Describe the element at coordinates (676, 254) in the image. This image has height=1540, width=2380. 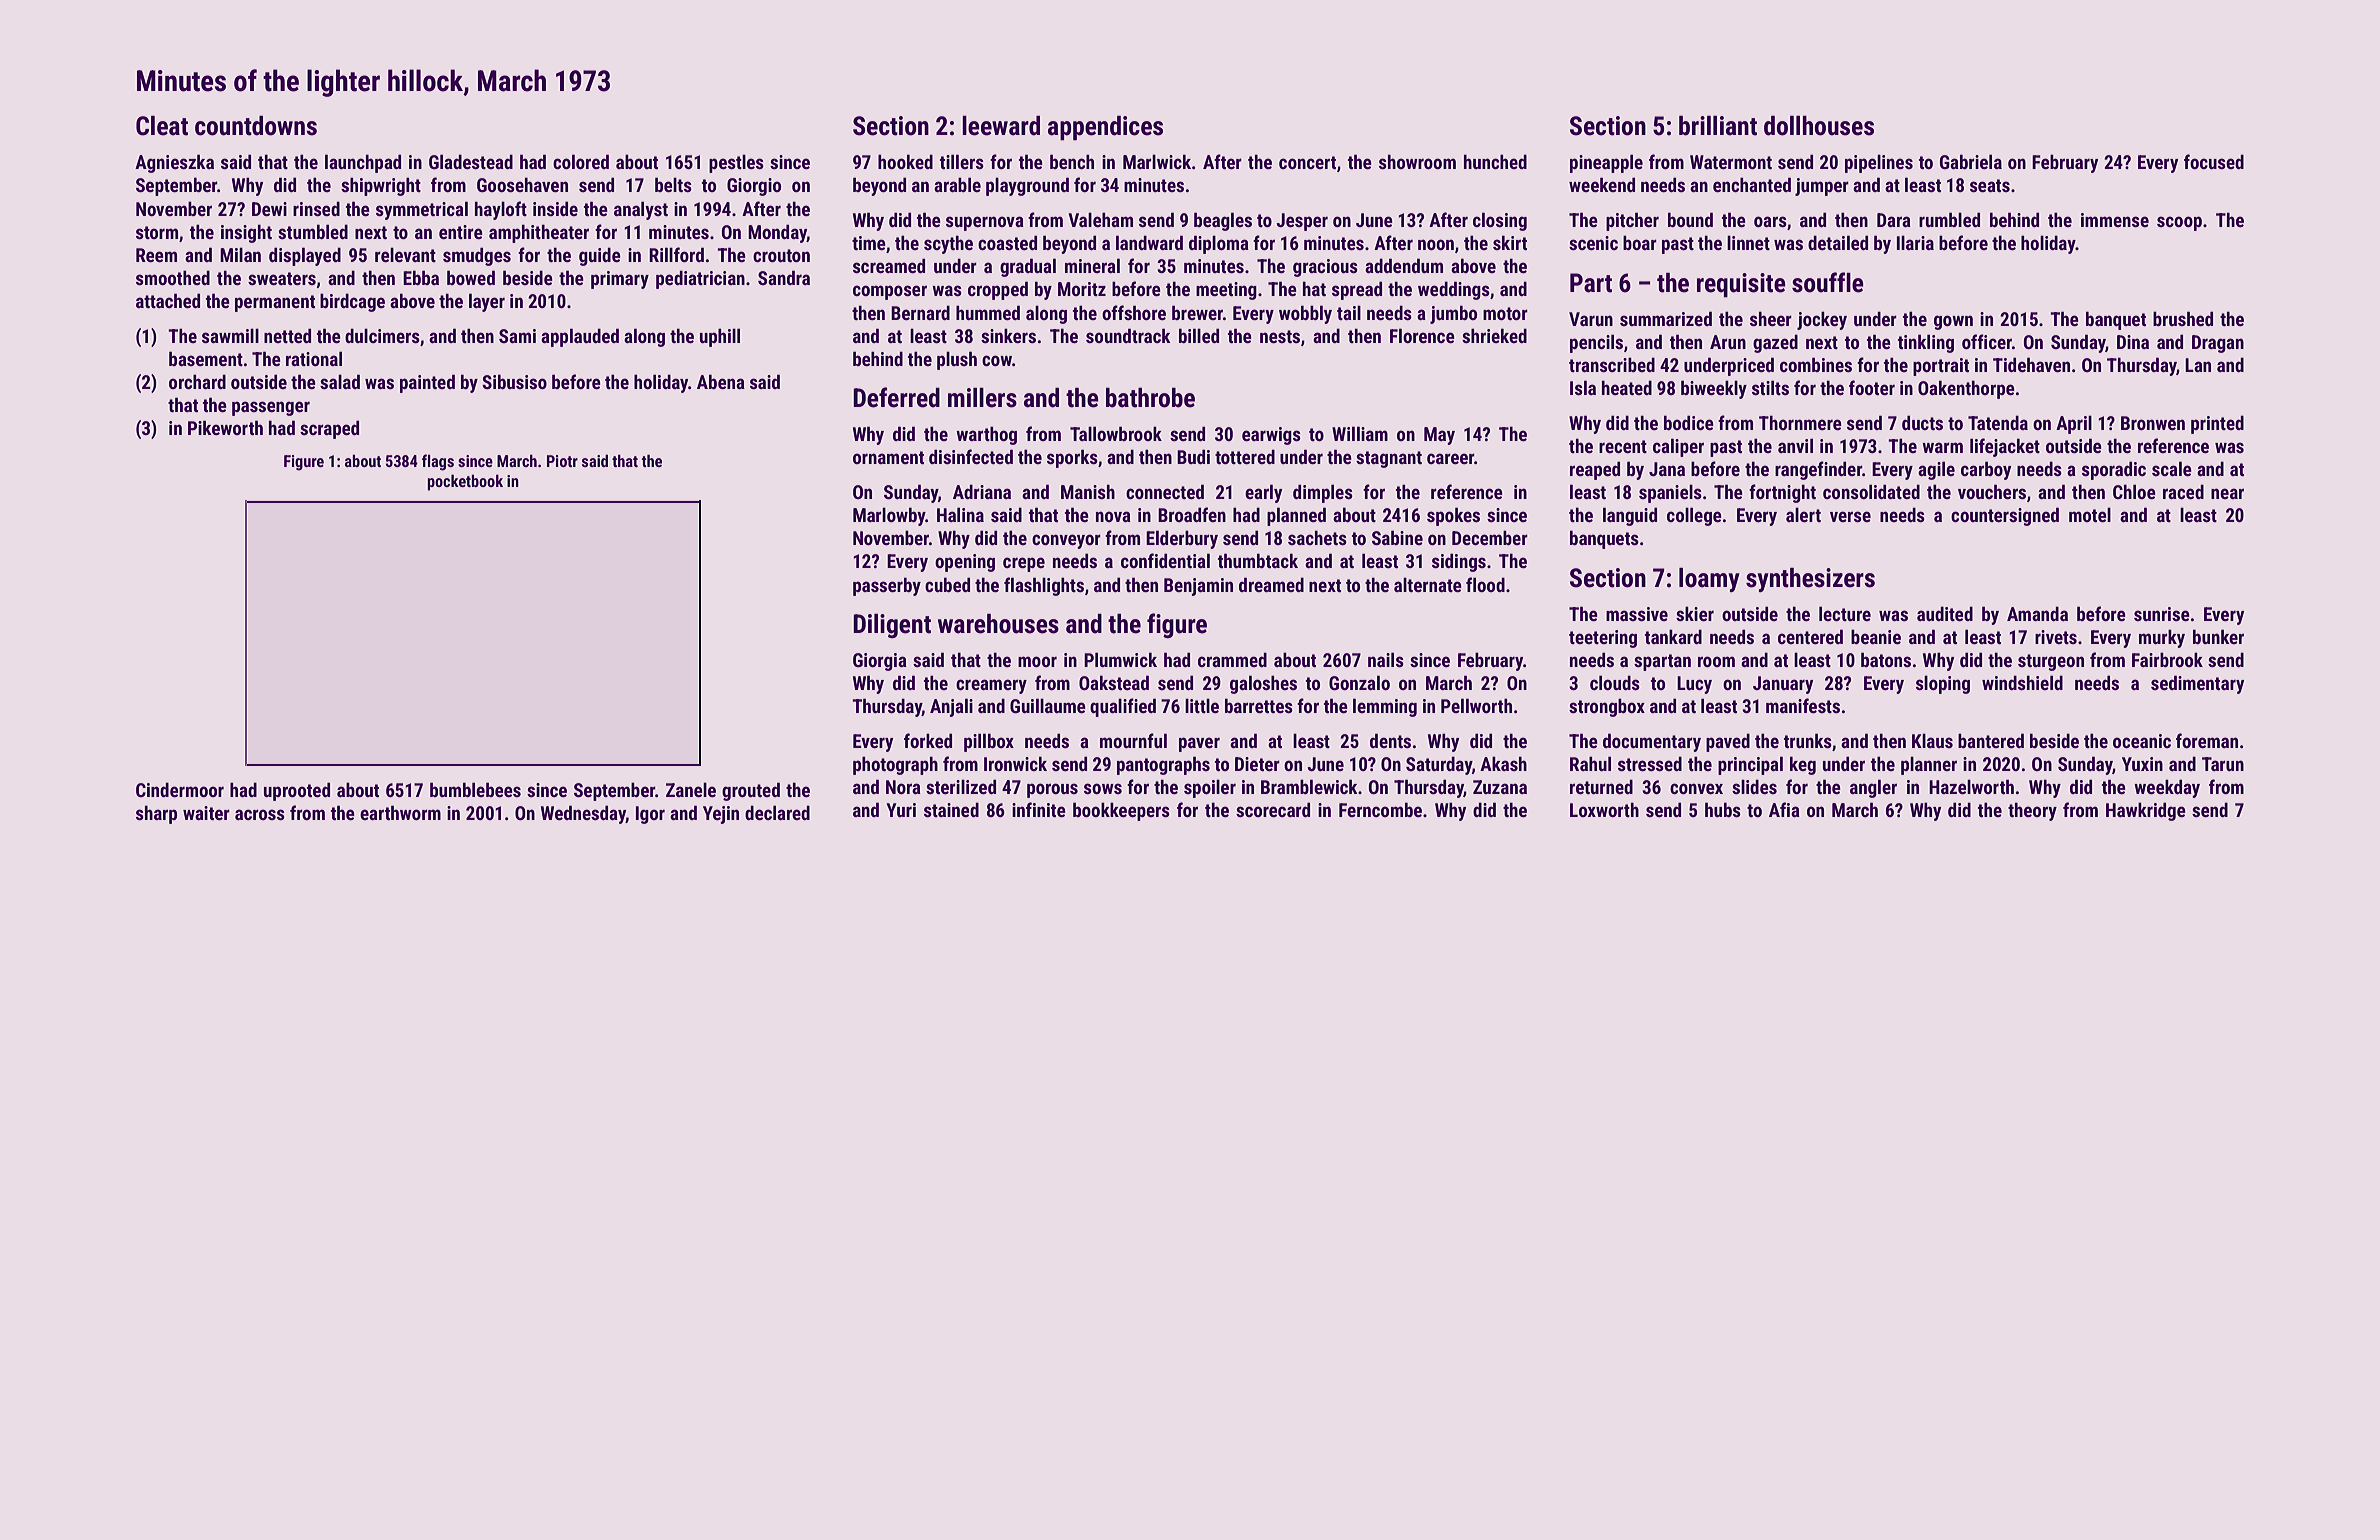
I see `Rillford` at that location.
